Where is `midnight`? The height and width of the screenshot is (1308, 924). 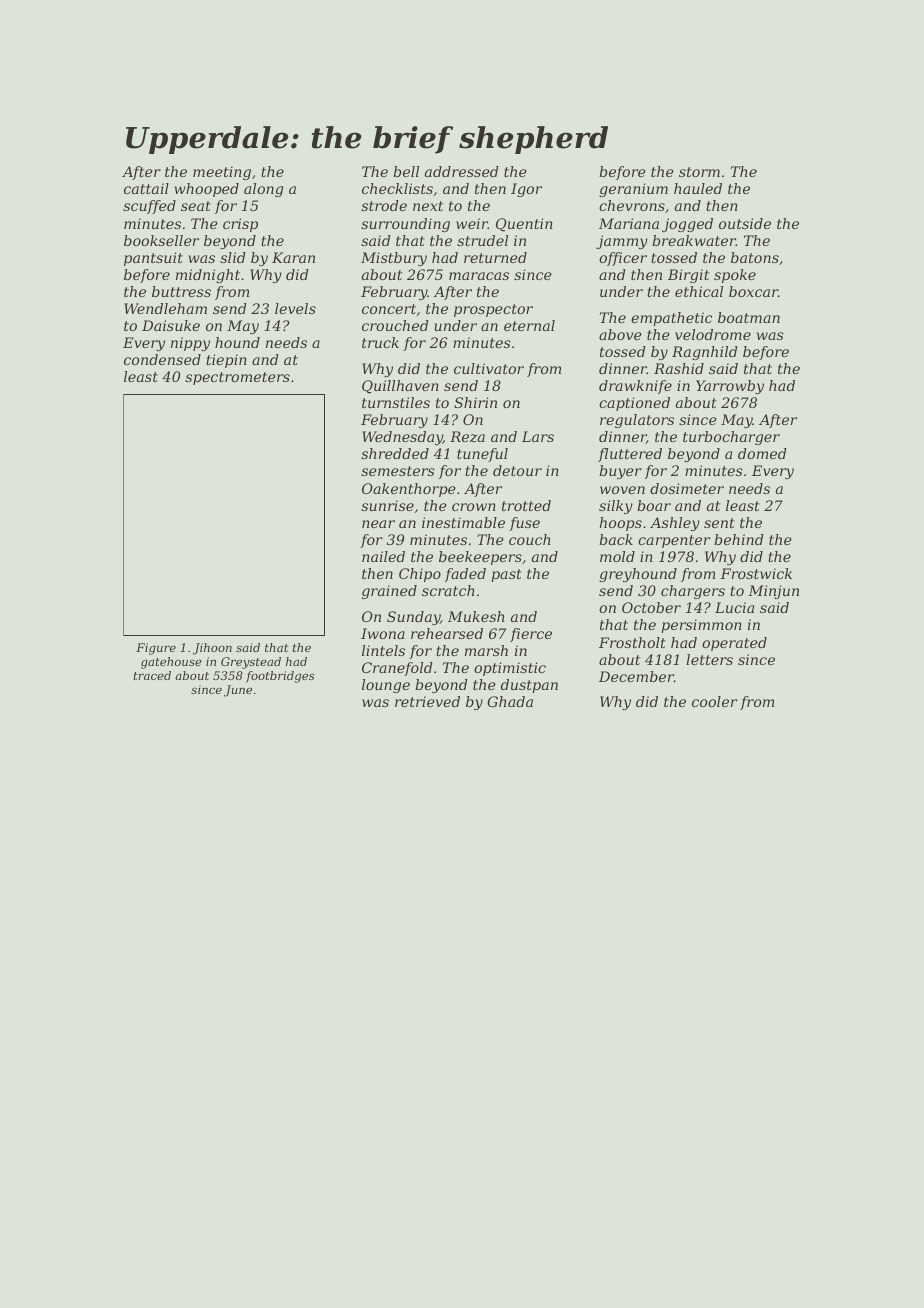
midnight is located at coordinates (208, 276).
